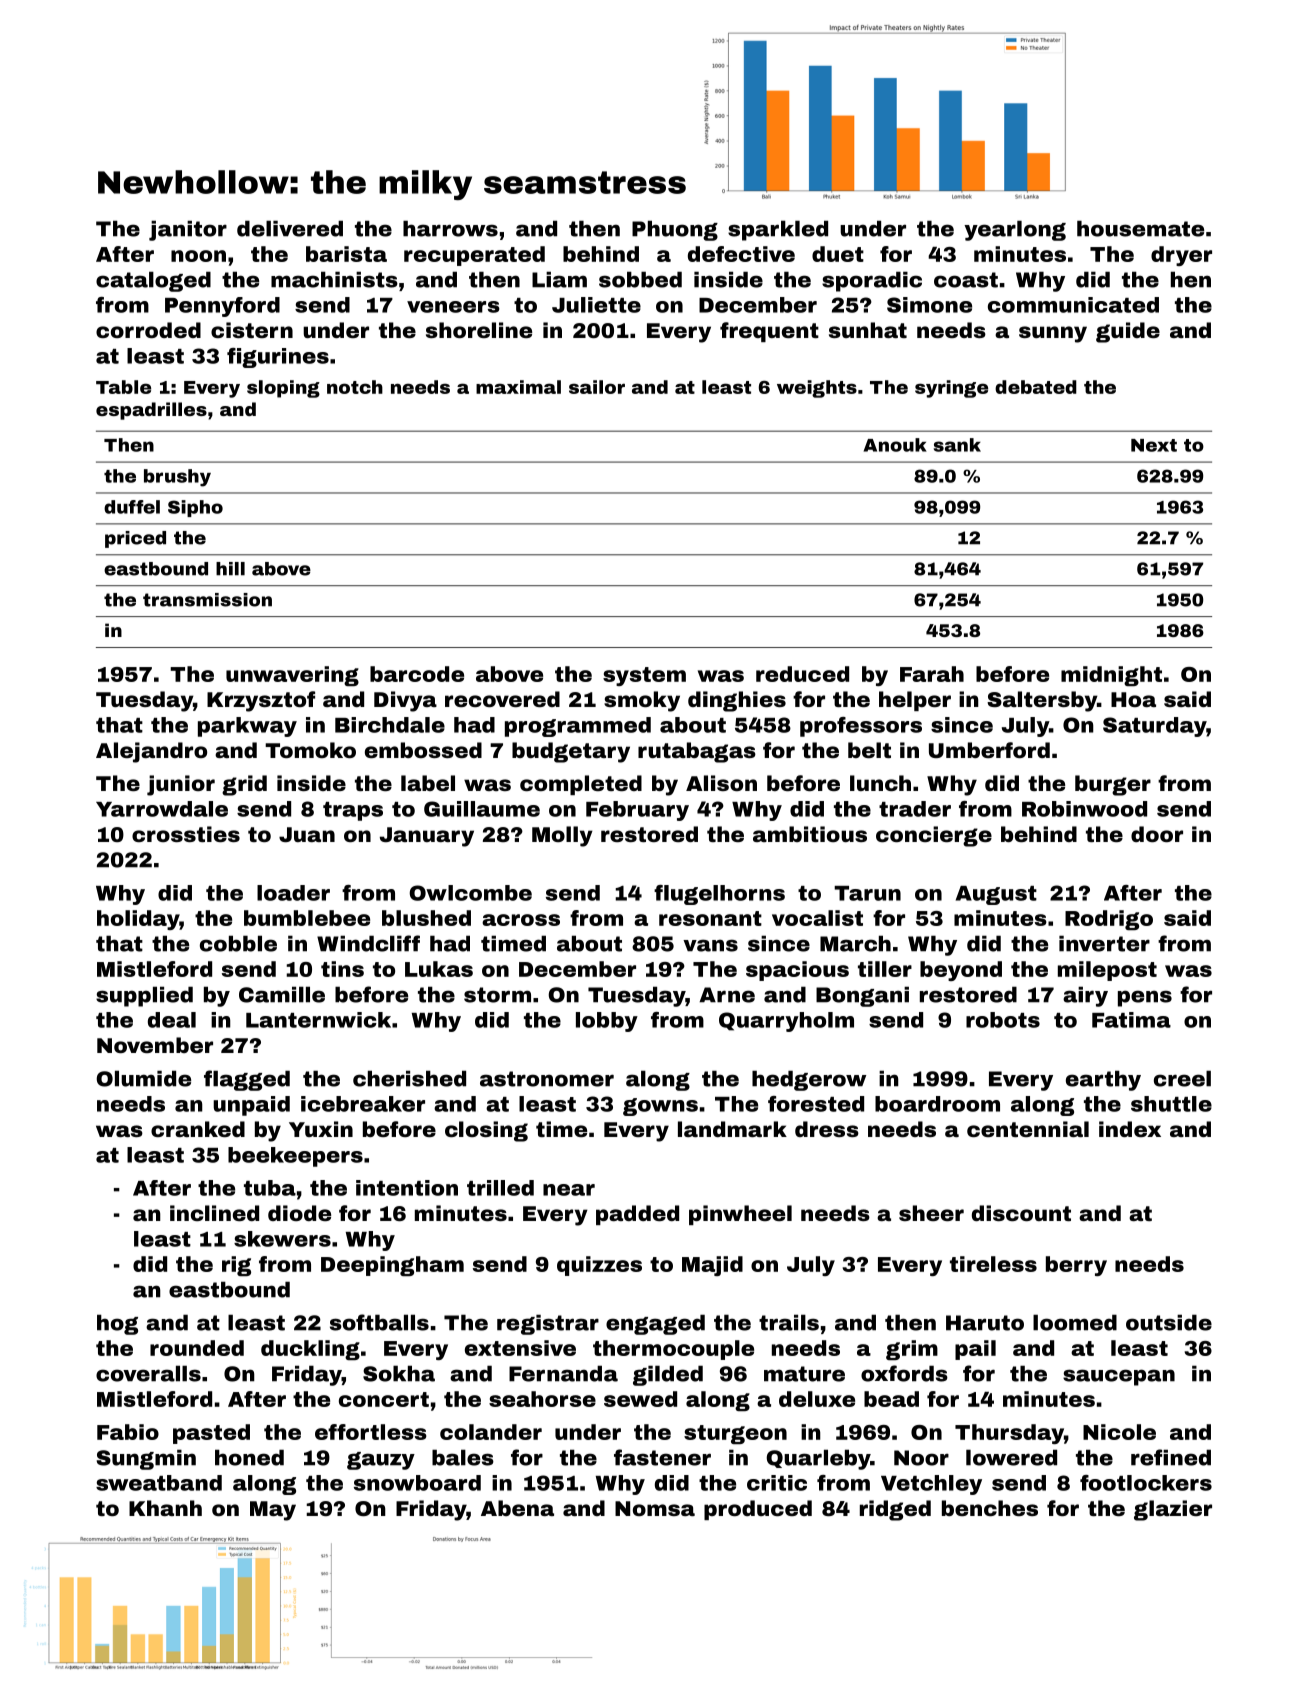 The height and width of the page is (1693, 1308). Describe the element at coordinates (470, 893) in the page. I see `Owlcombe` at that location.
